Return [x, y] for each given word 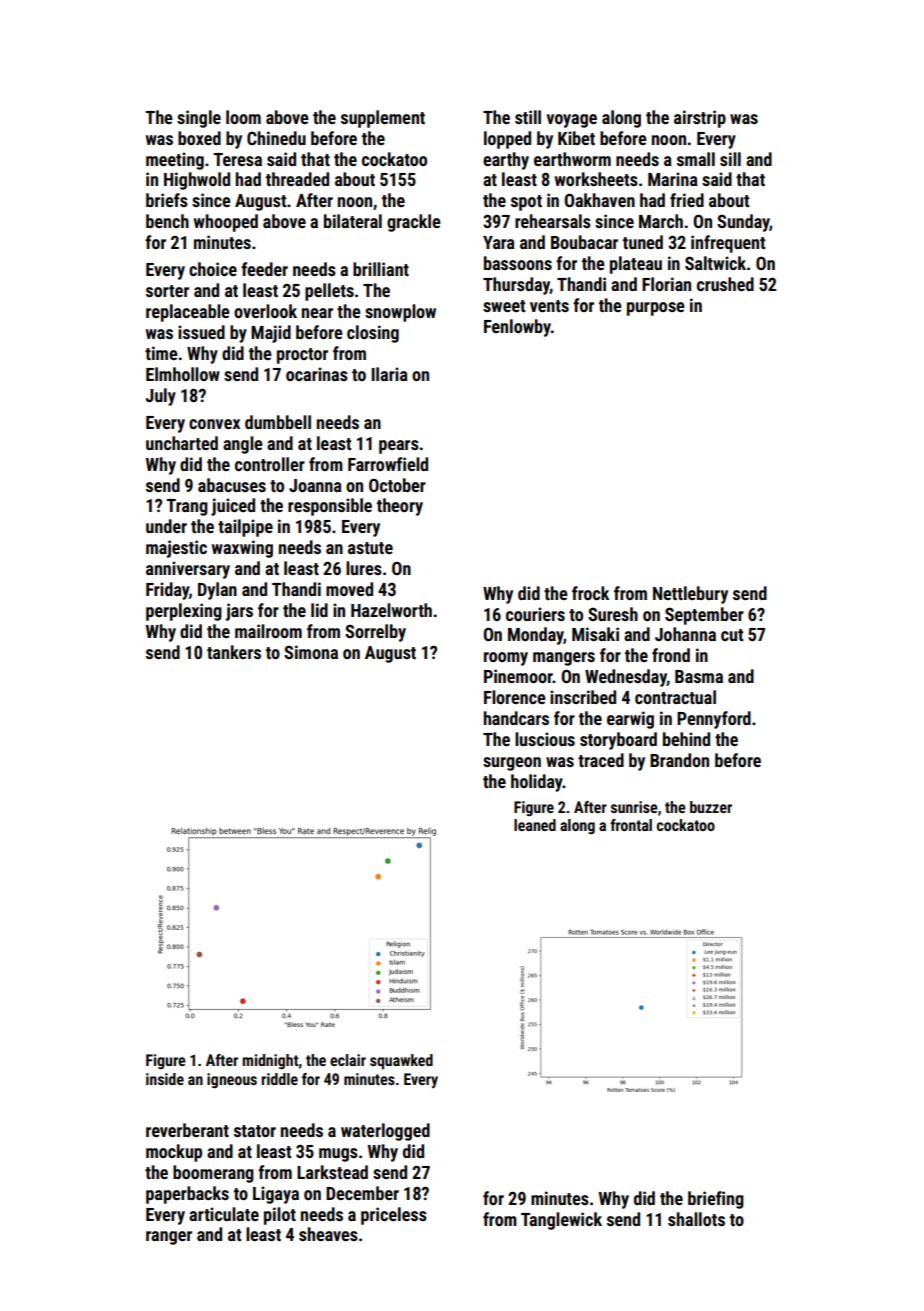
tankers [234, 652]
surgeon [512, 764]
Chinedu [276, 138]
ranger [169, 1238]
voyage [571, 121]
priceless [394, 1216]
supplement [383, 119]
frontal [631, 825]
